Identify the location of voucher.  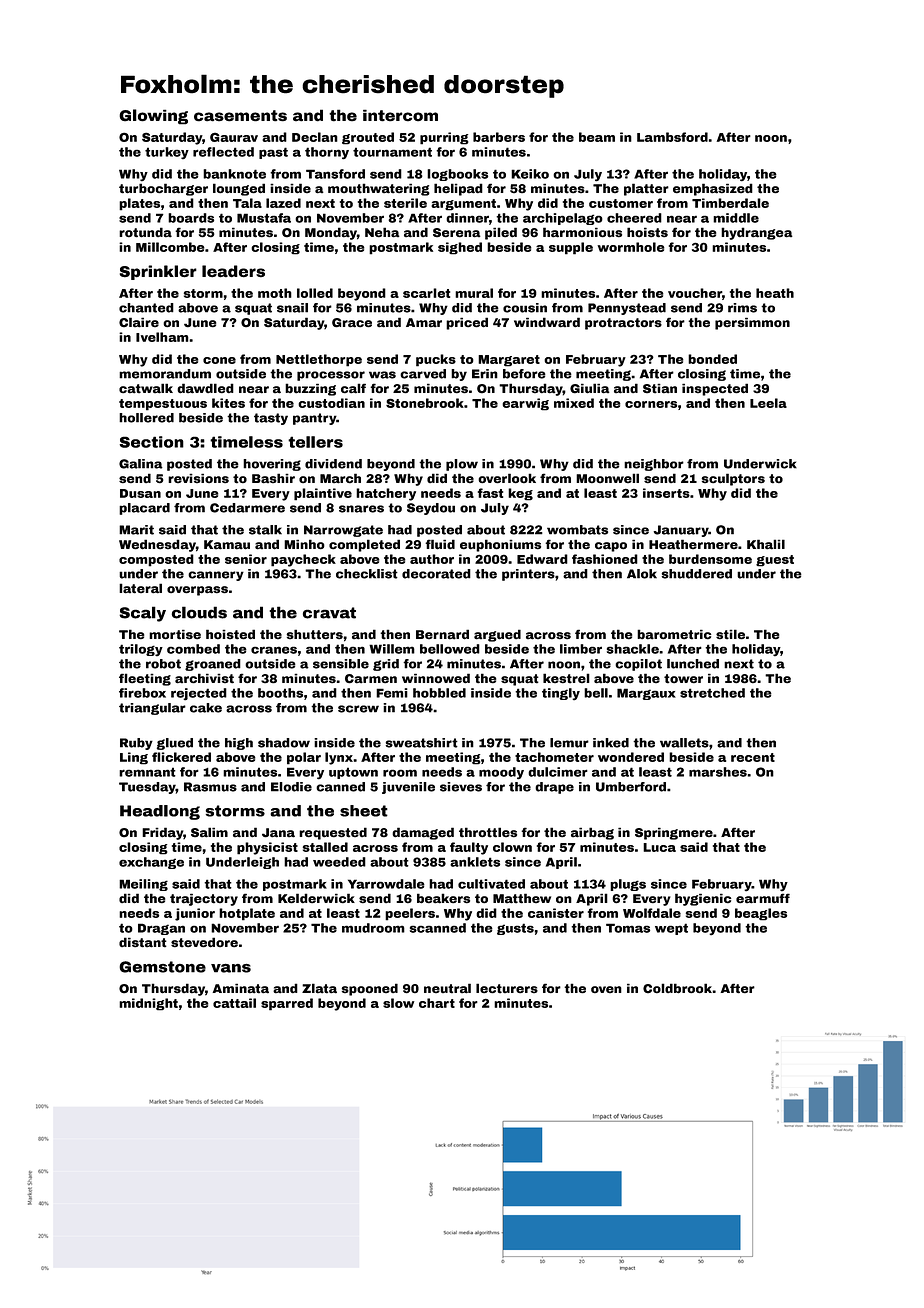
(695, 293).
